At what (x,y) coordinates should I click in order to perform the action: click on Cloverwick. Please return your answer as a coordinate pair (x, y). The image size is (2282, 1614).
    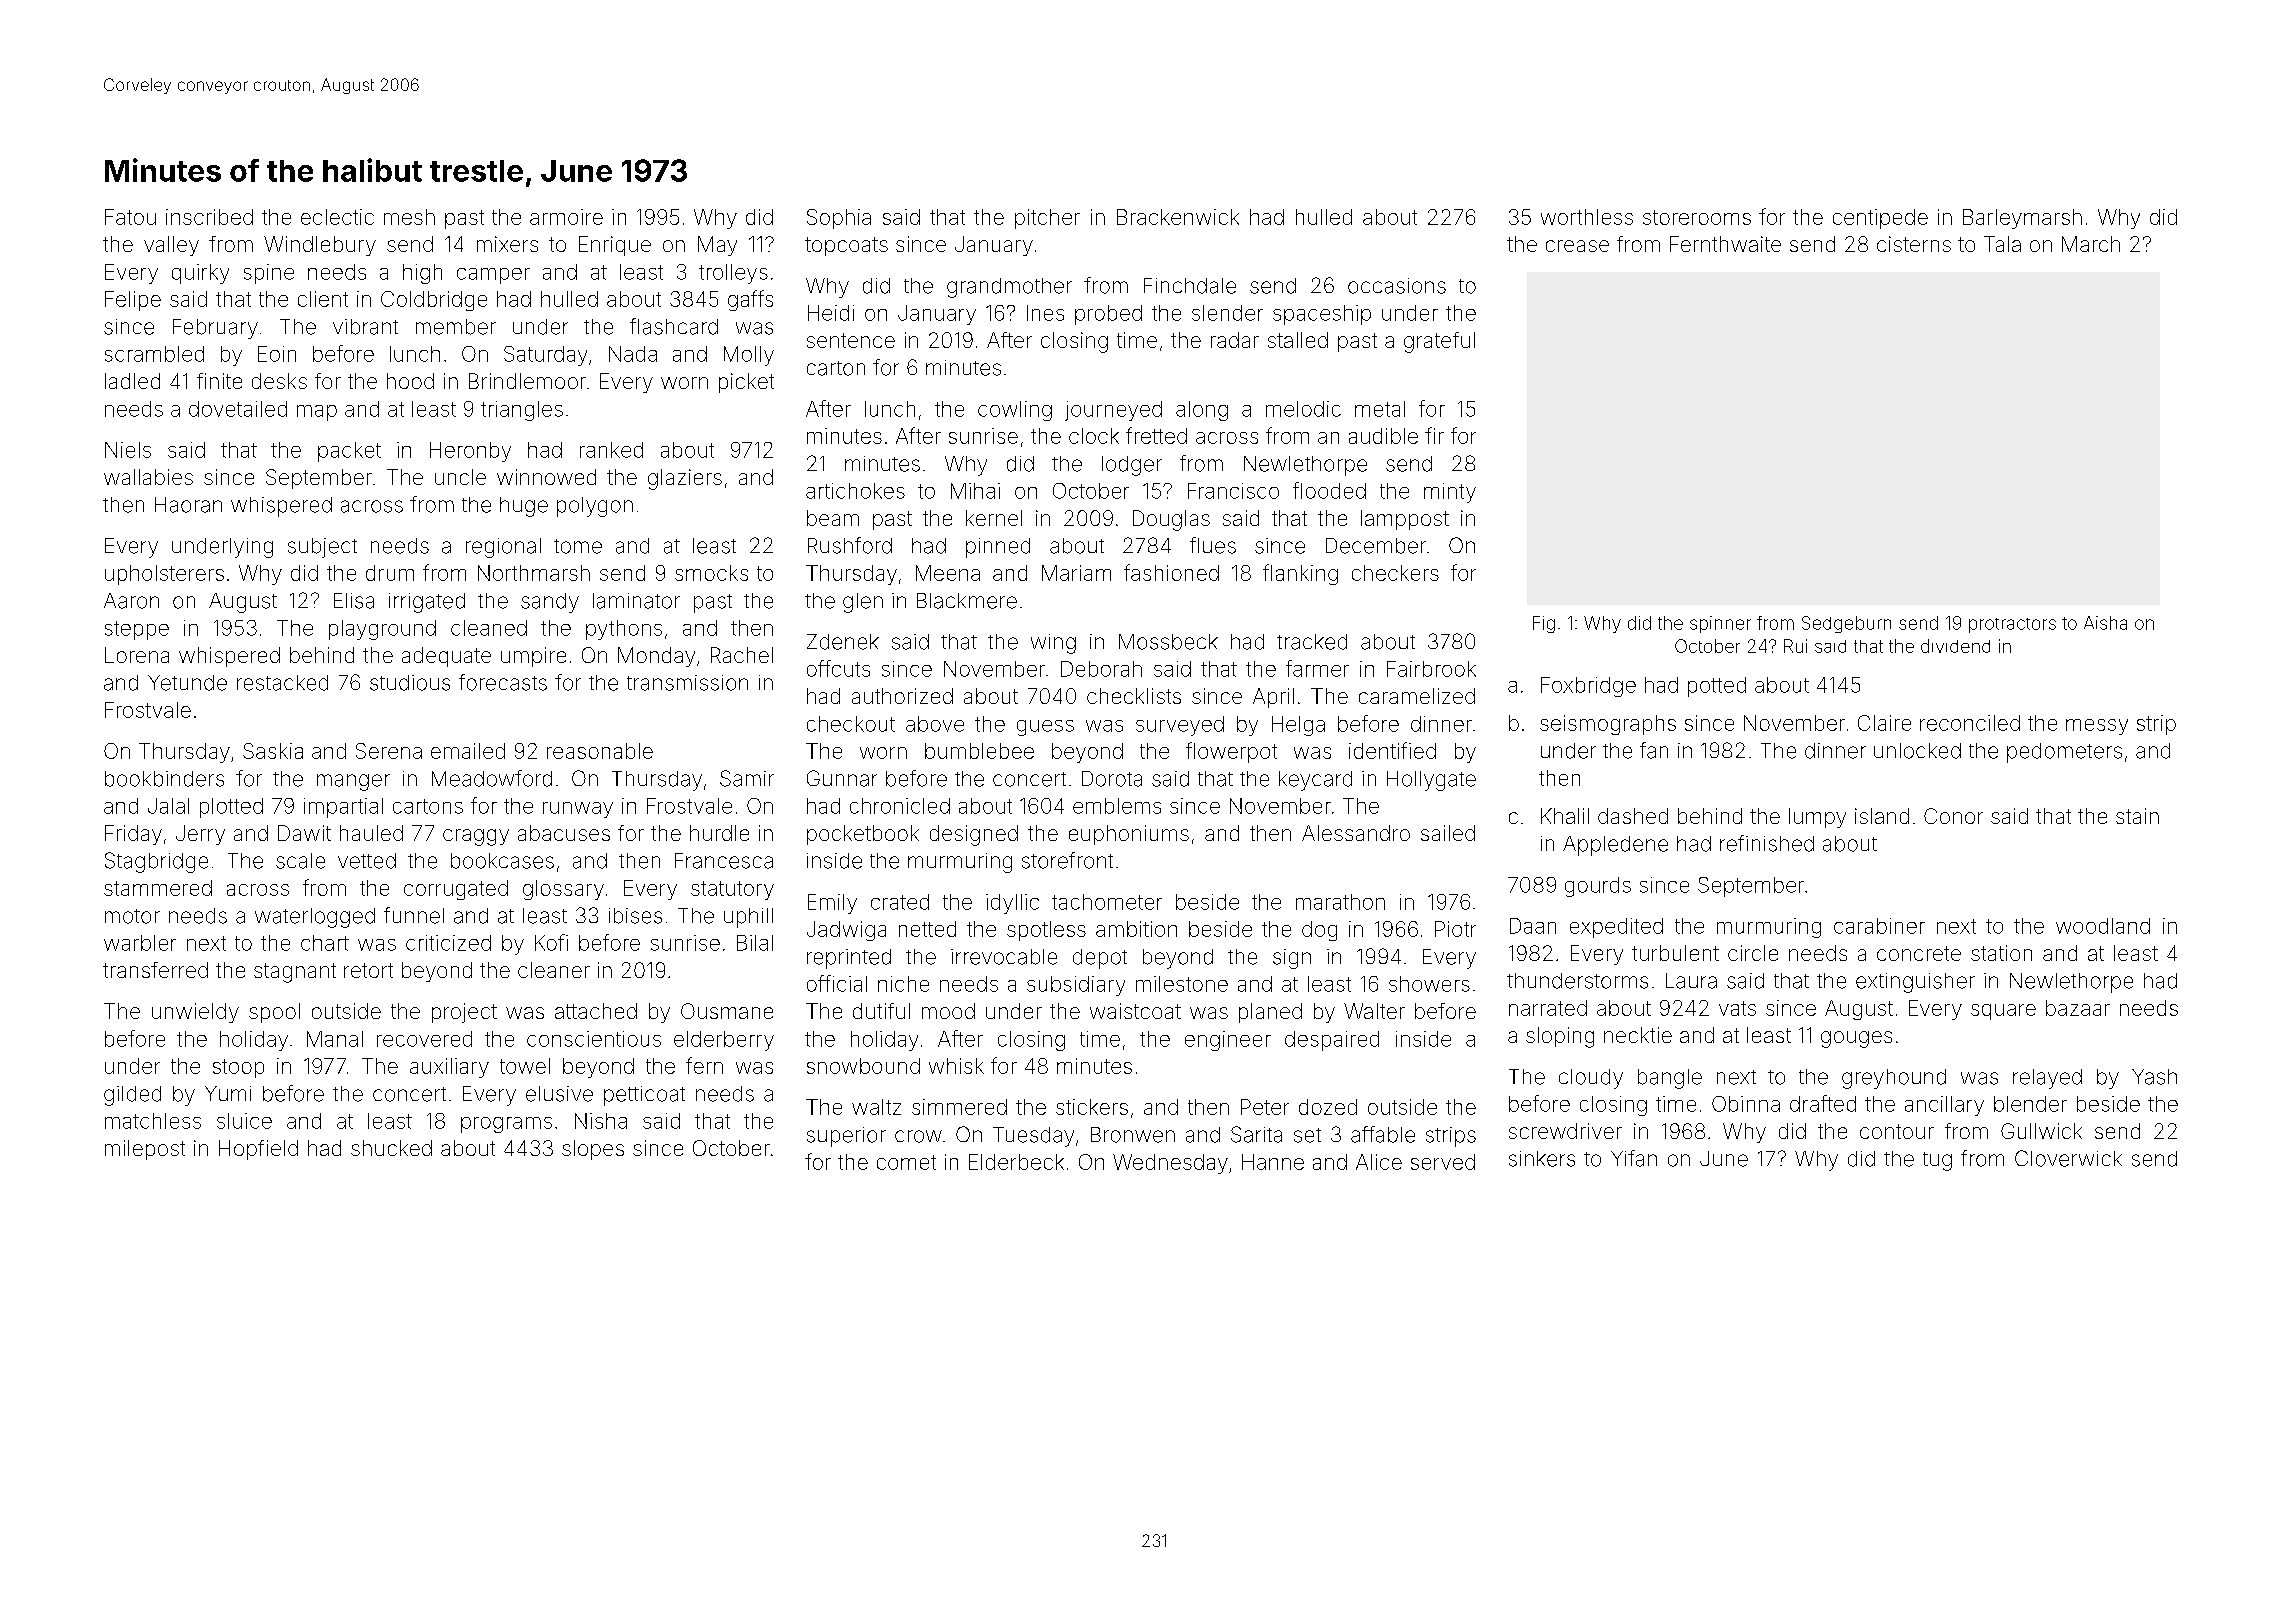
    Looking at the image, I should click on (2068, 1158).
